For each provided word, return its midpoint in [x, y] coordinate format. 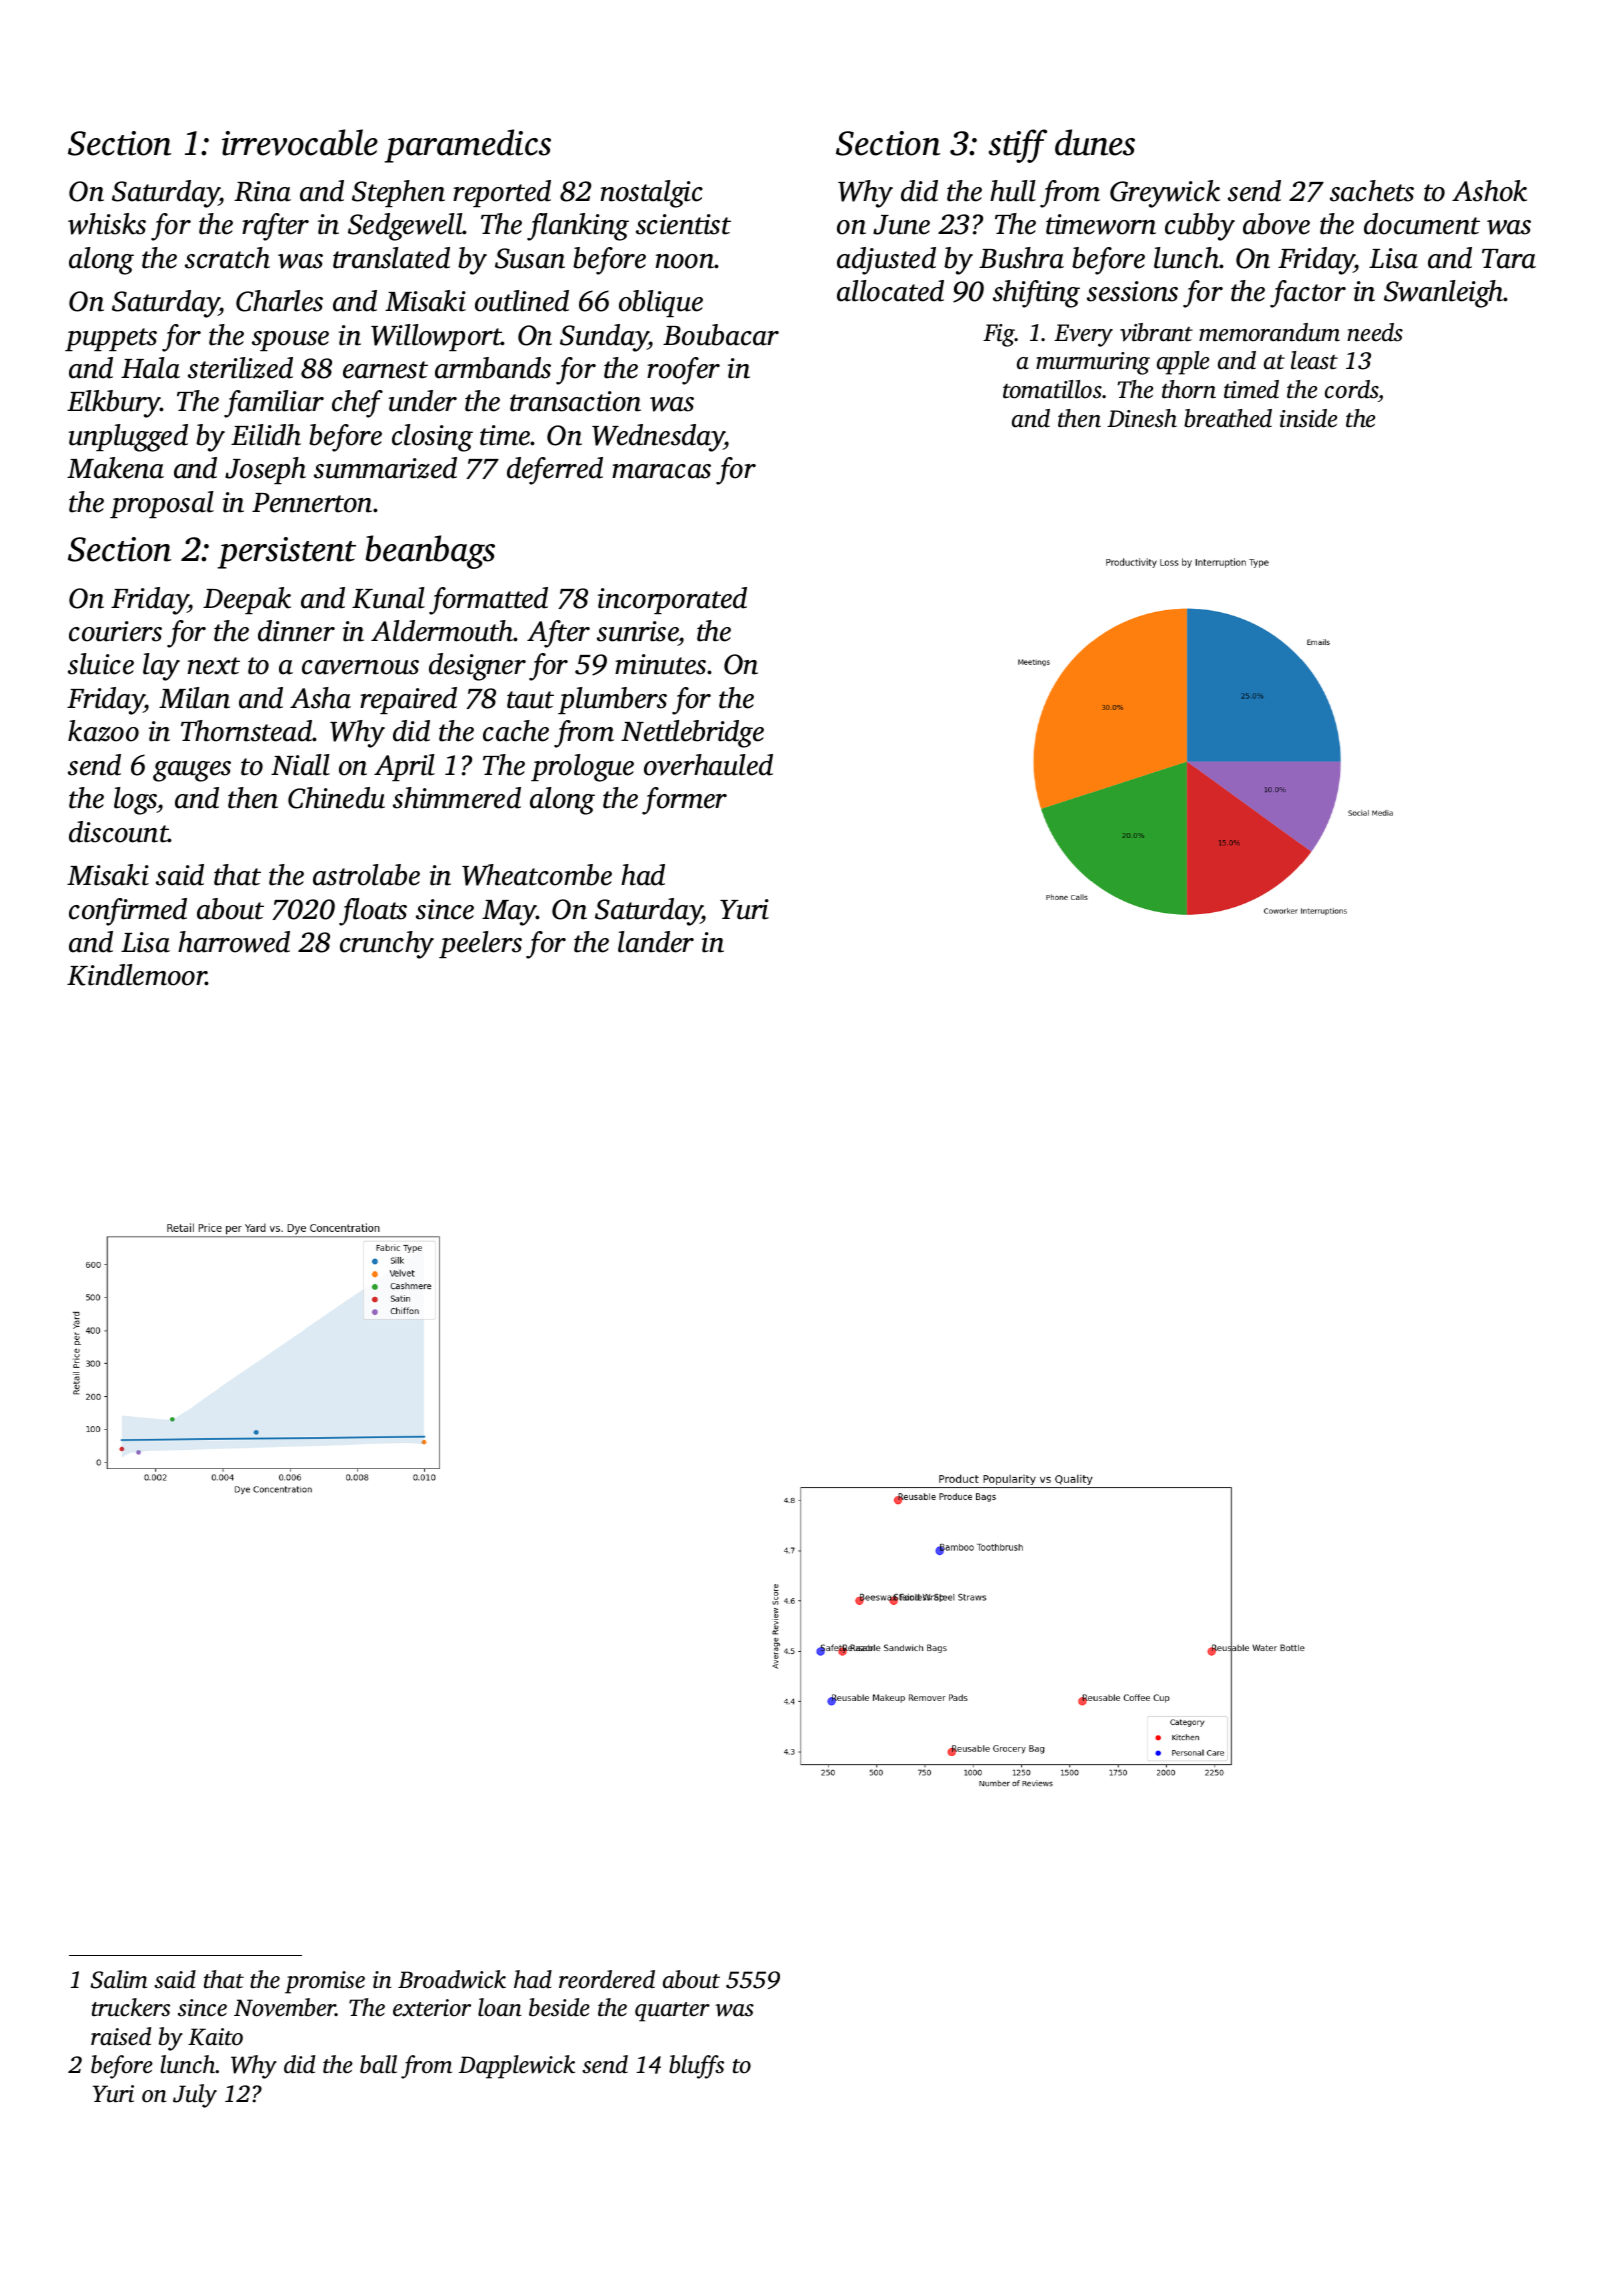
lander [656, 942]
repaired [408, 700]
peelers [480, 944]
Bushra [1021, 258]
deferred [555, 471]
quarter [672, 2012]
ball [378, 2064]
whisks [107, 224]
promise [325, 1982]
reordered [607, 1979]
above [1276, 224]
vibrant [1156, 332]
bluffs [696, 2067]
